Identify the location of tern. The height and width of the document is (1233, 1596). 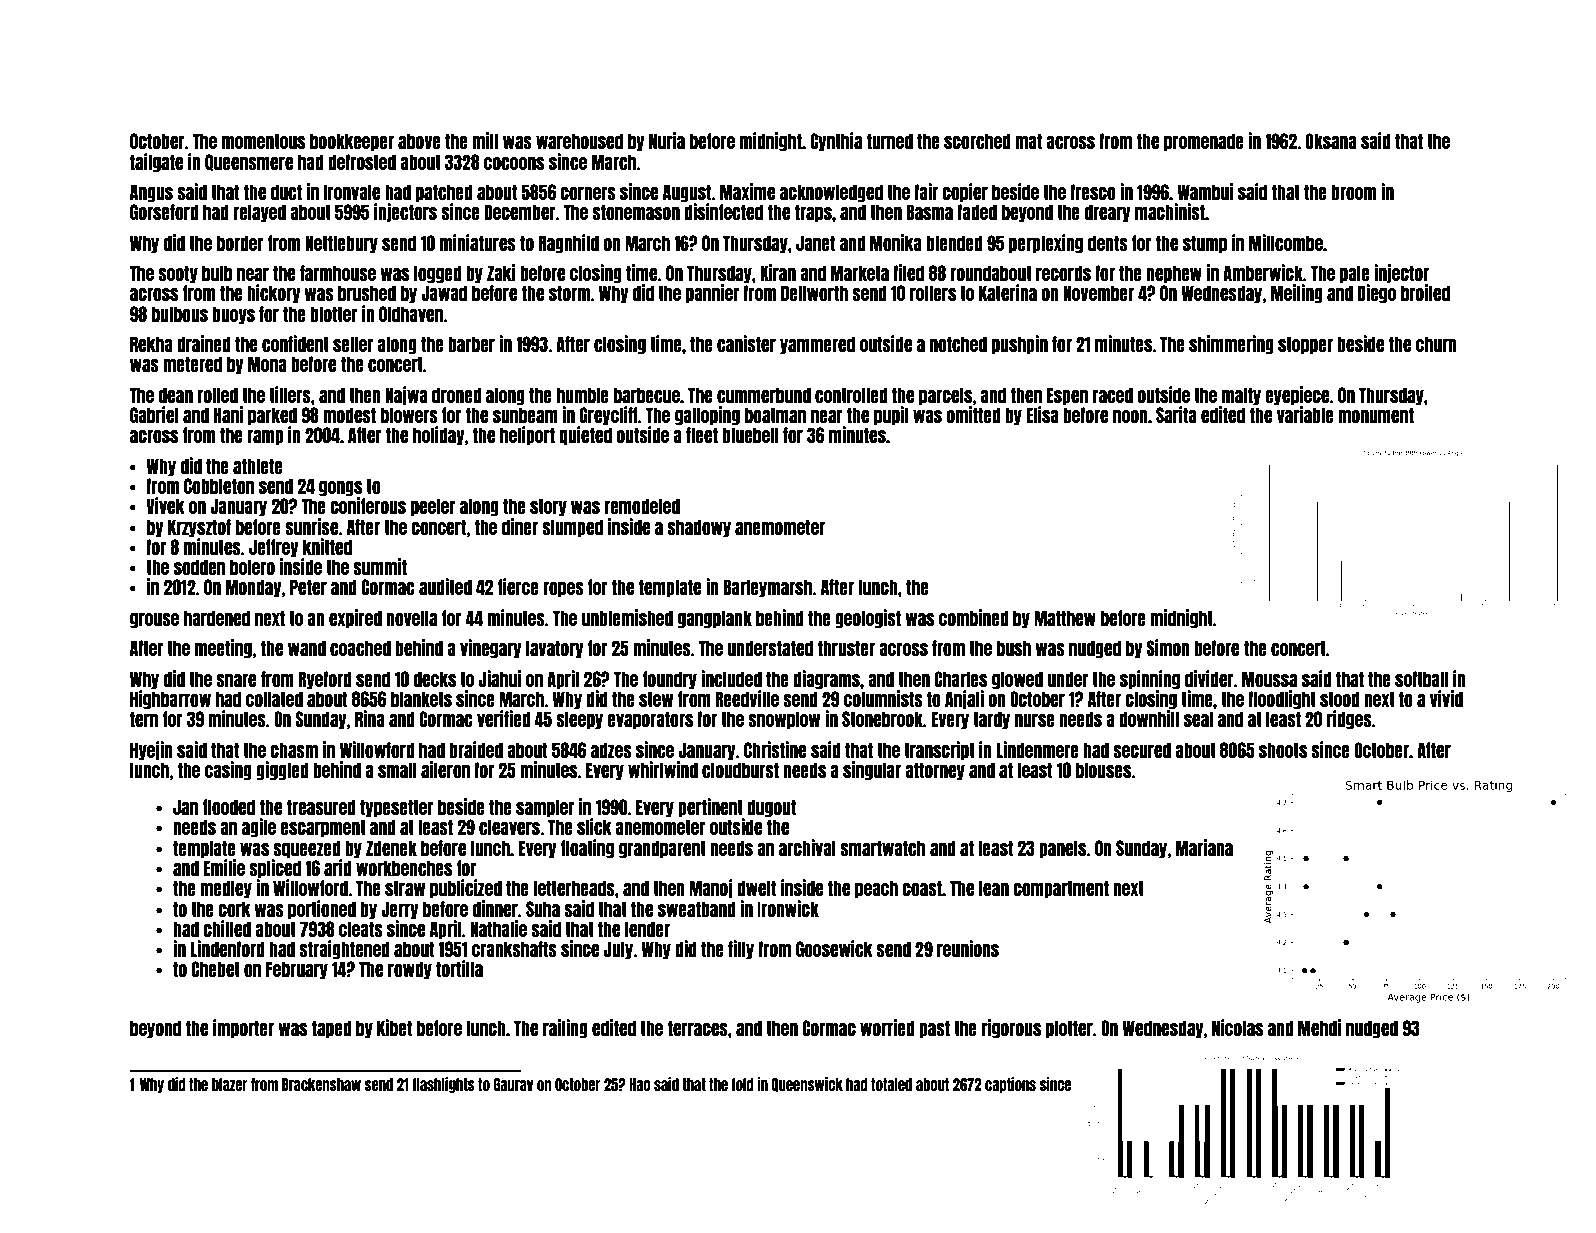
(144, 719).
